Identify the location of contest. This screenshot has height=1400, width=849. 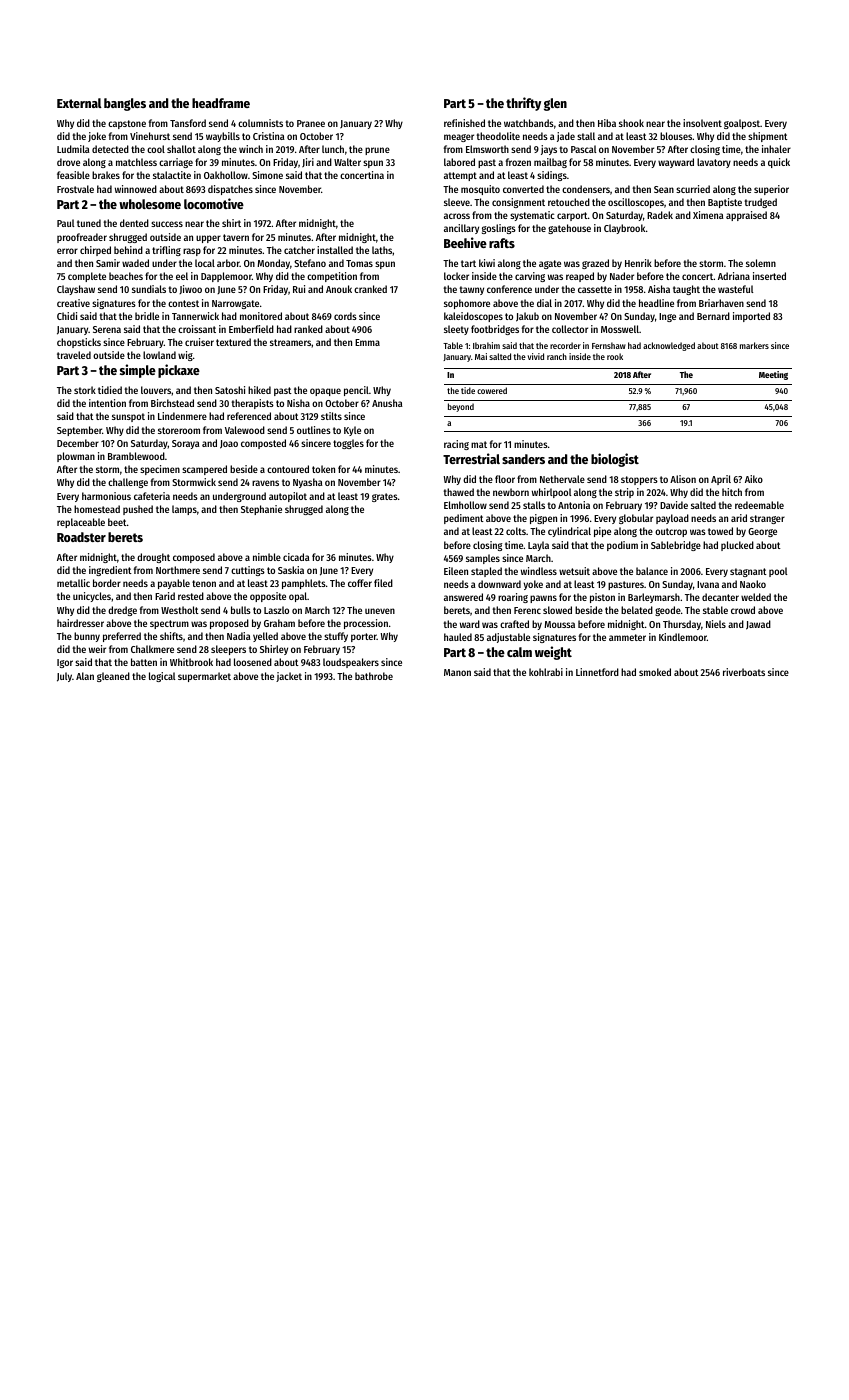
(183, 303).
